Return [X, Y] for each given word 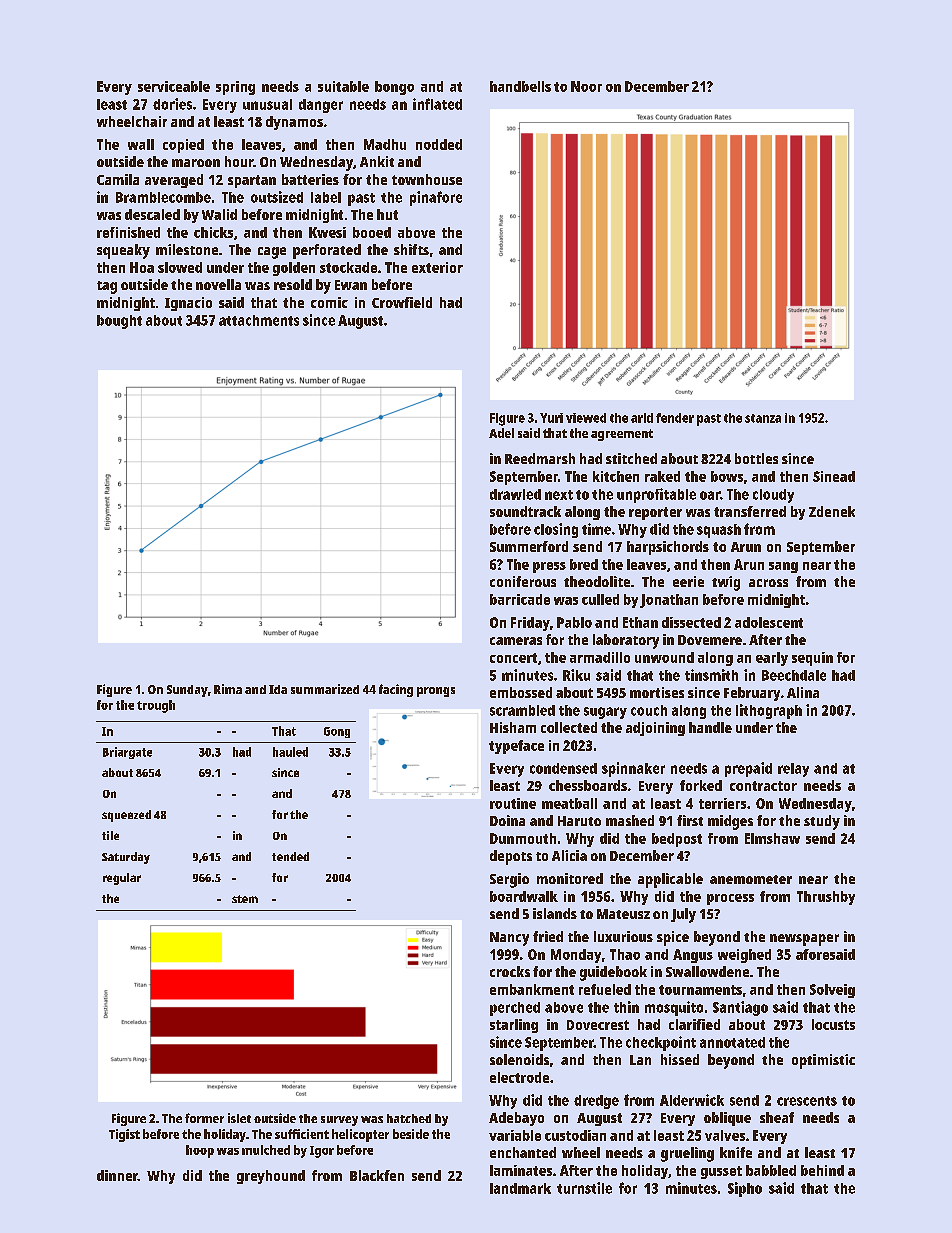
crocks [510, 971]
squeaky [123, 251]
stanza [763, 418]
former [204, 1118]
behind [822, 1170]
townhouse [427, 179]
